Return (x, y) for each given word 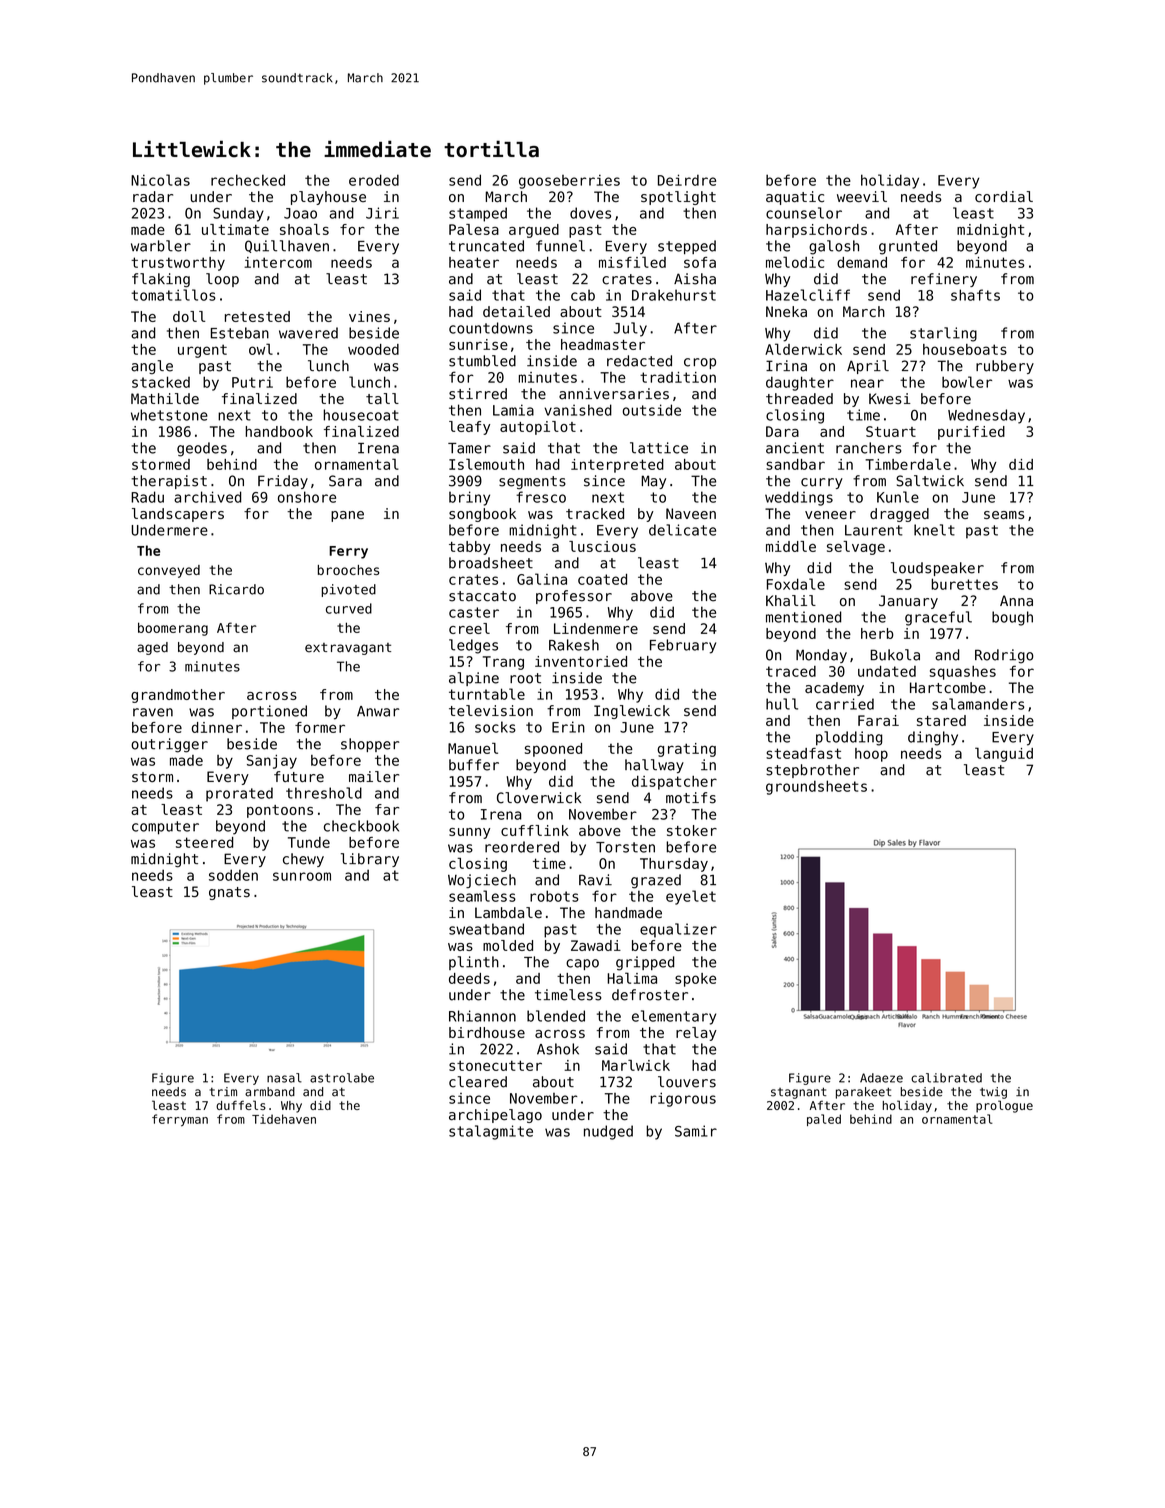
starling (943, 334)
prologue (1004, 1106)
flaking (161, 280)
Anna (1016, 600)
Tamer (469, 448)
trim (223, 1091)
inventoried (581, 661)
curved (349, 608)
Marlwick (636, 1065)
